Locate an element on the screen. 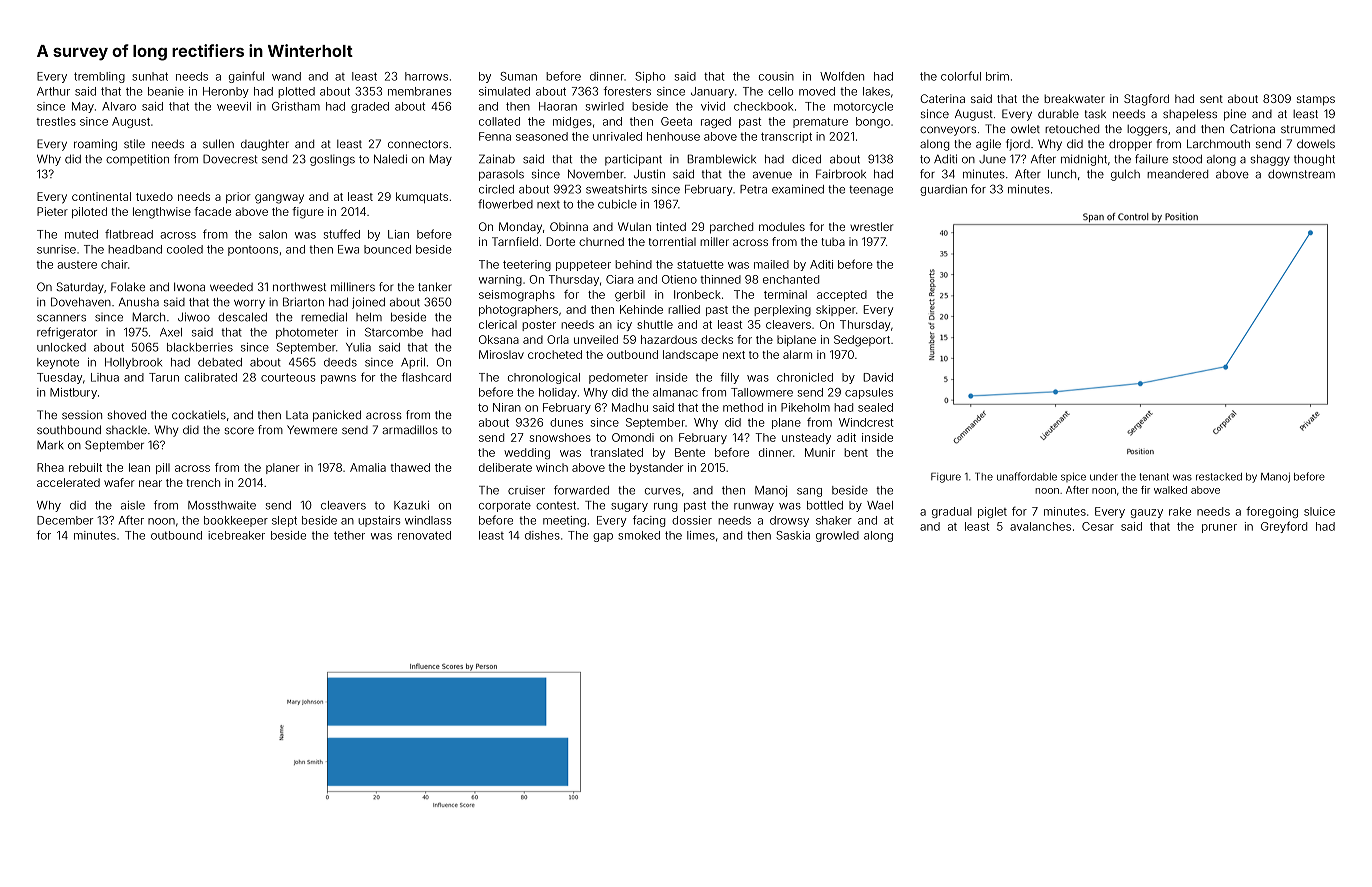 This screenshot has width=1372, height=887. Munir is located at coordinates (820, 452).
